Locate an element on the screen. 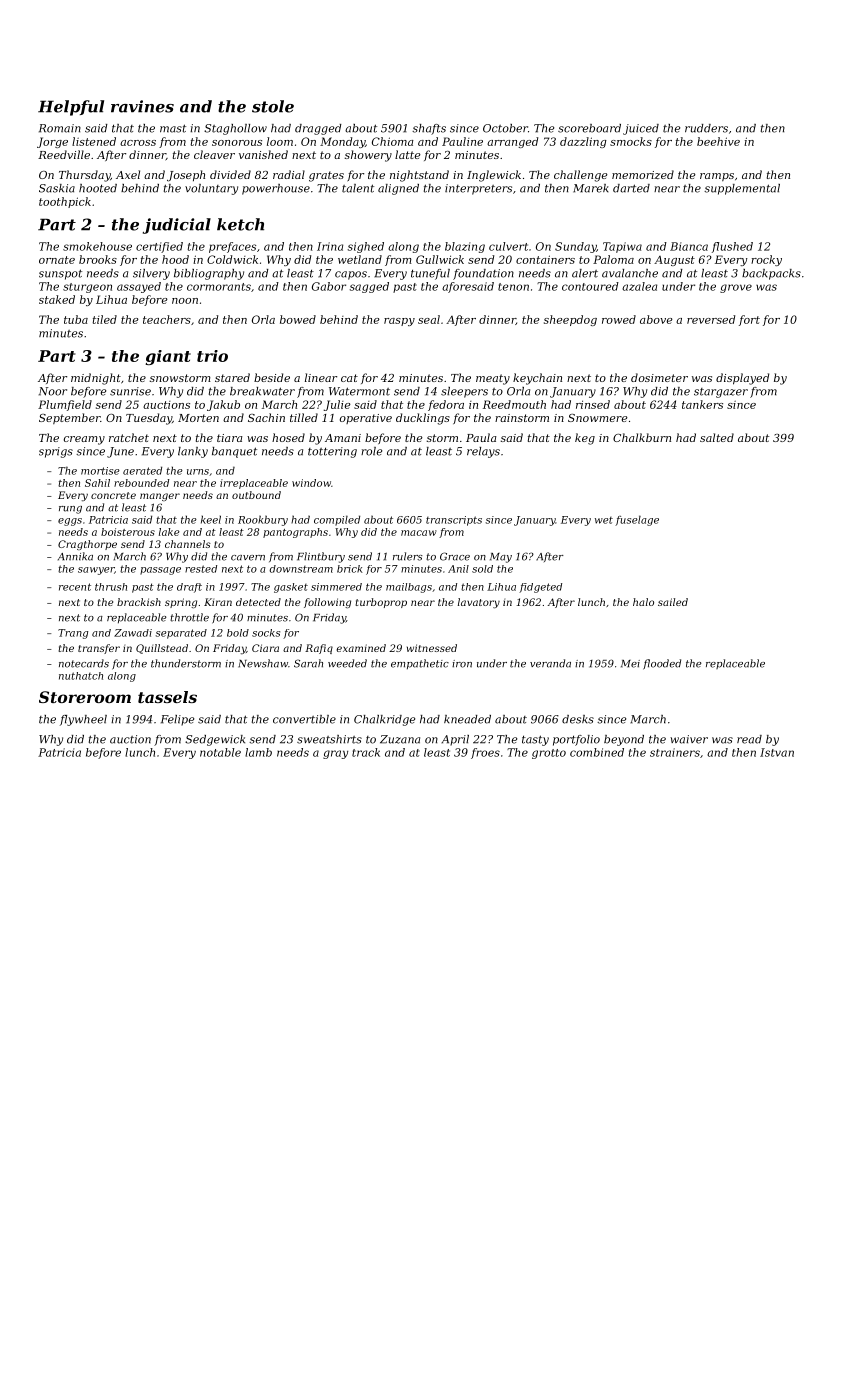  desks is located at coordinates (578, 719).
